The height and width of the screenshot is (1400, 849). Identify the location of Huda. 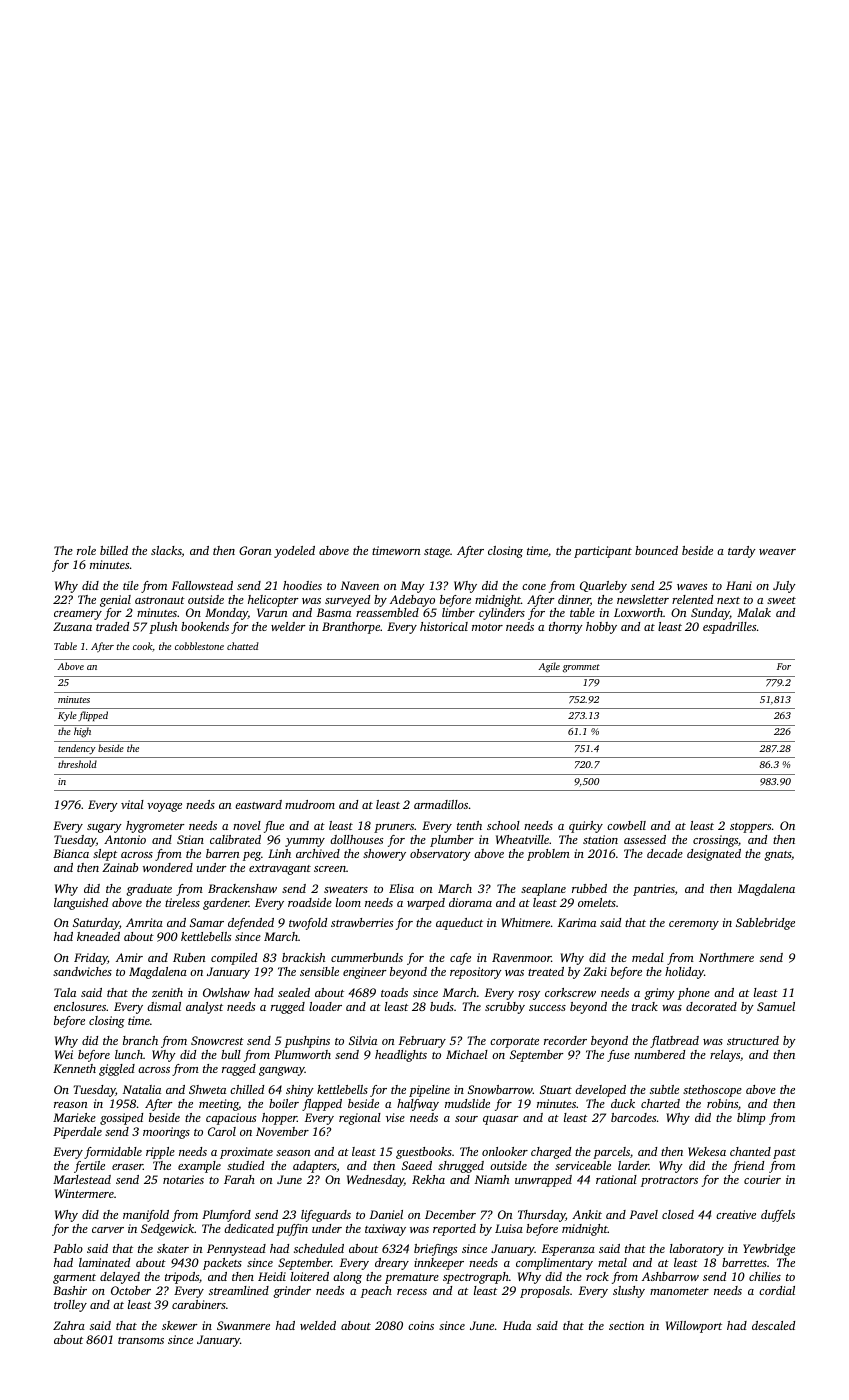
(517, 1325).
